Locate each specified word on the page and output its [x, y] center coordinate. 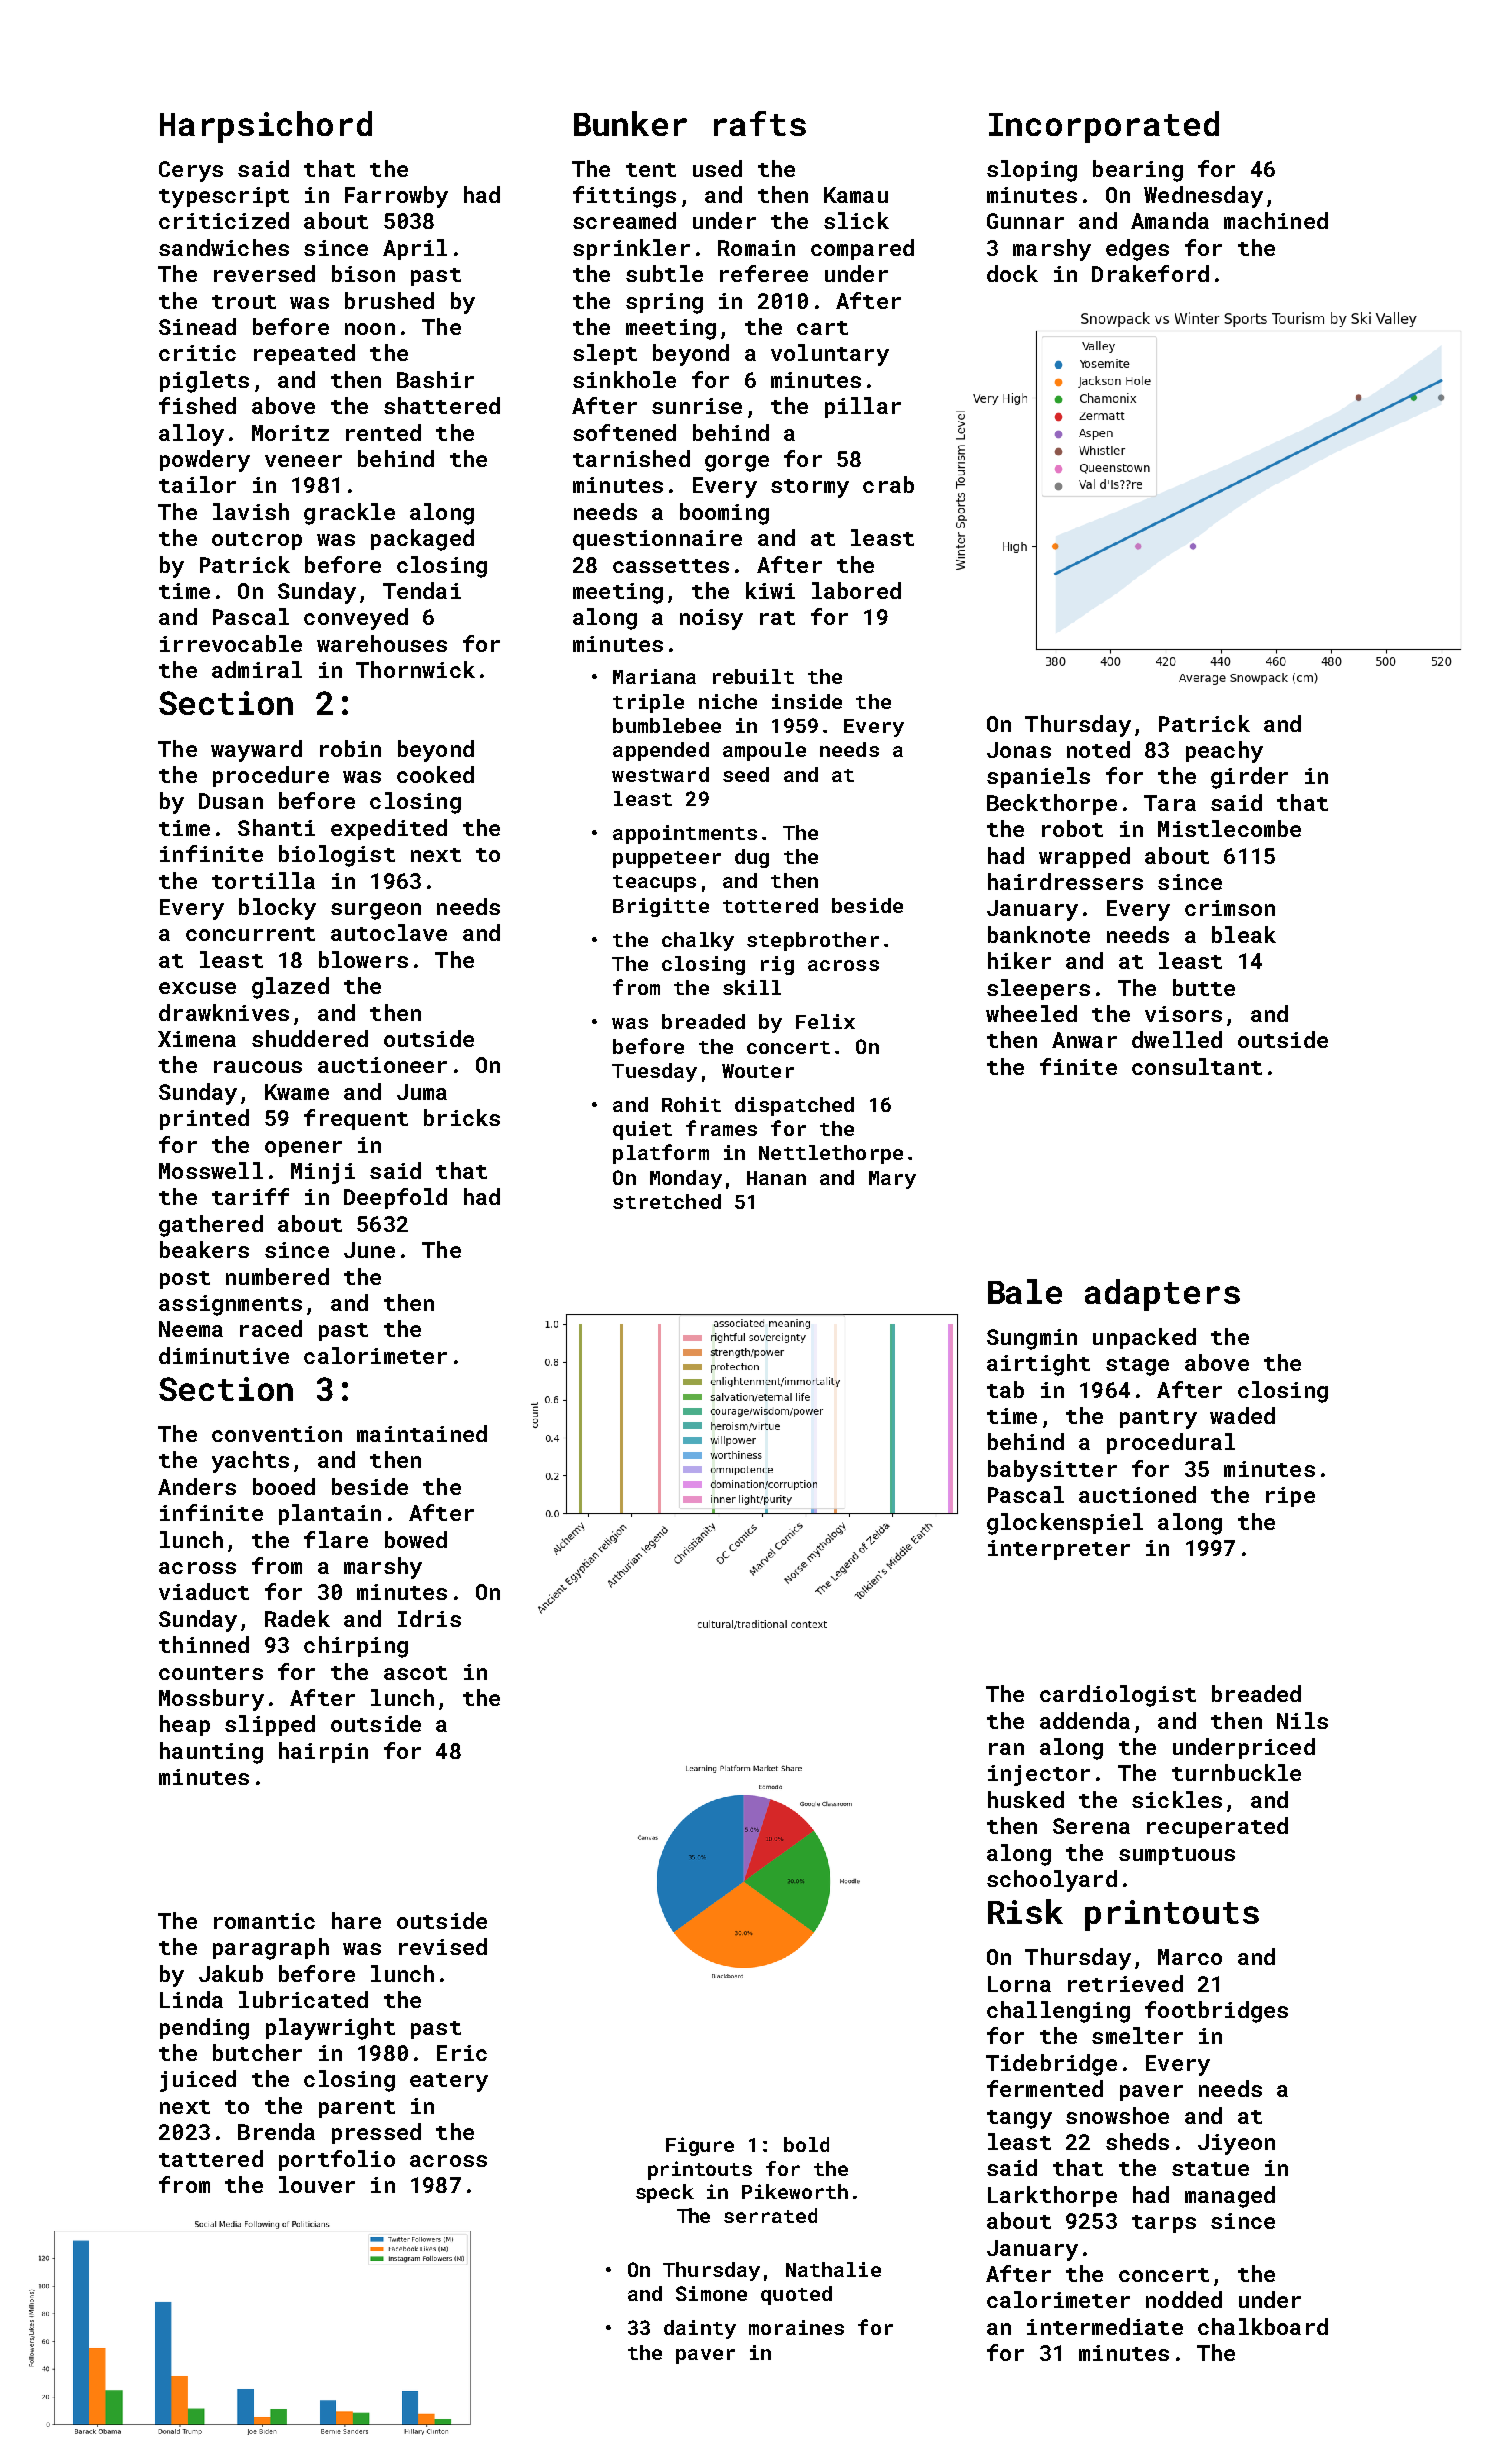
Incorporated [1104, 127]
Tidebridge [1051, 2065]
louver [317, 2184]
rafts [760, 123]
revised [443, 1946]
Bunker [630, 123]
